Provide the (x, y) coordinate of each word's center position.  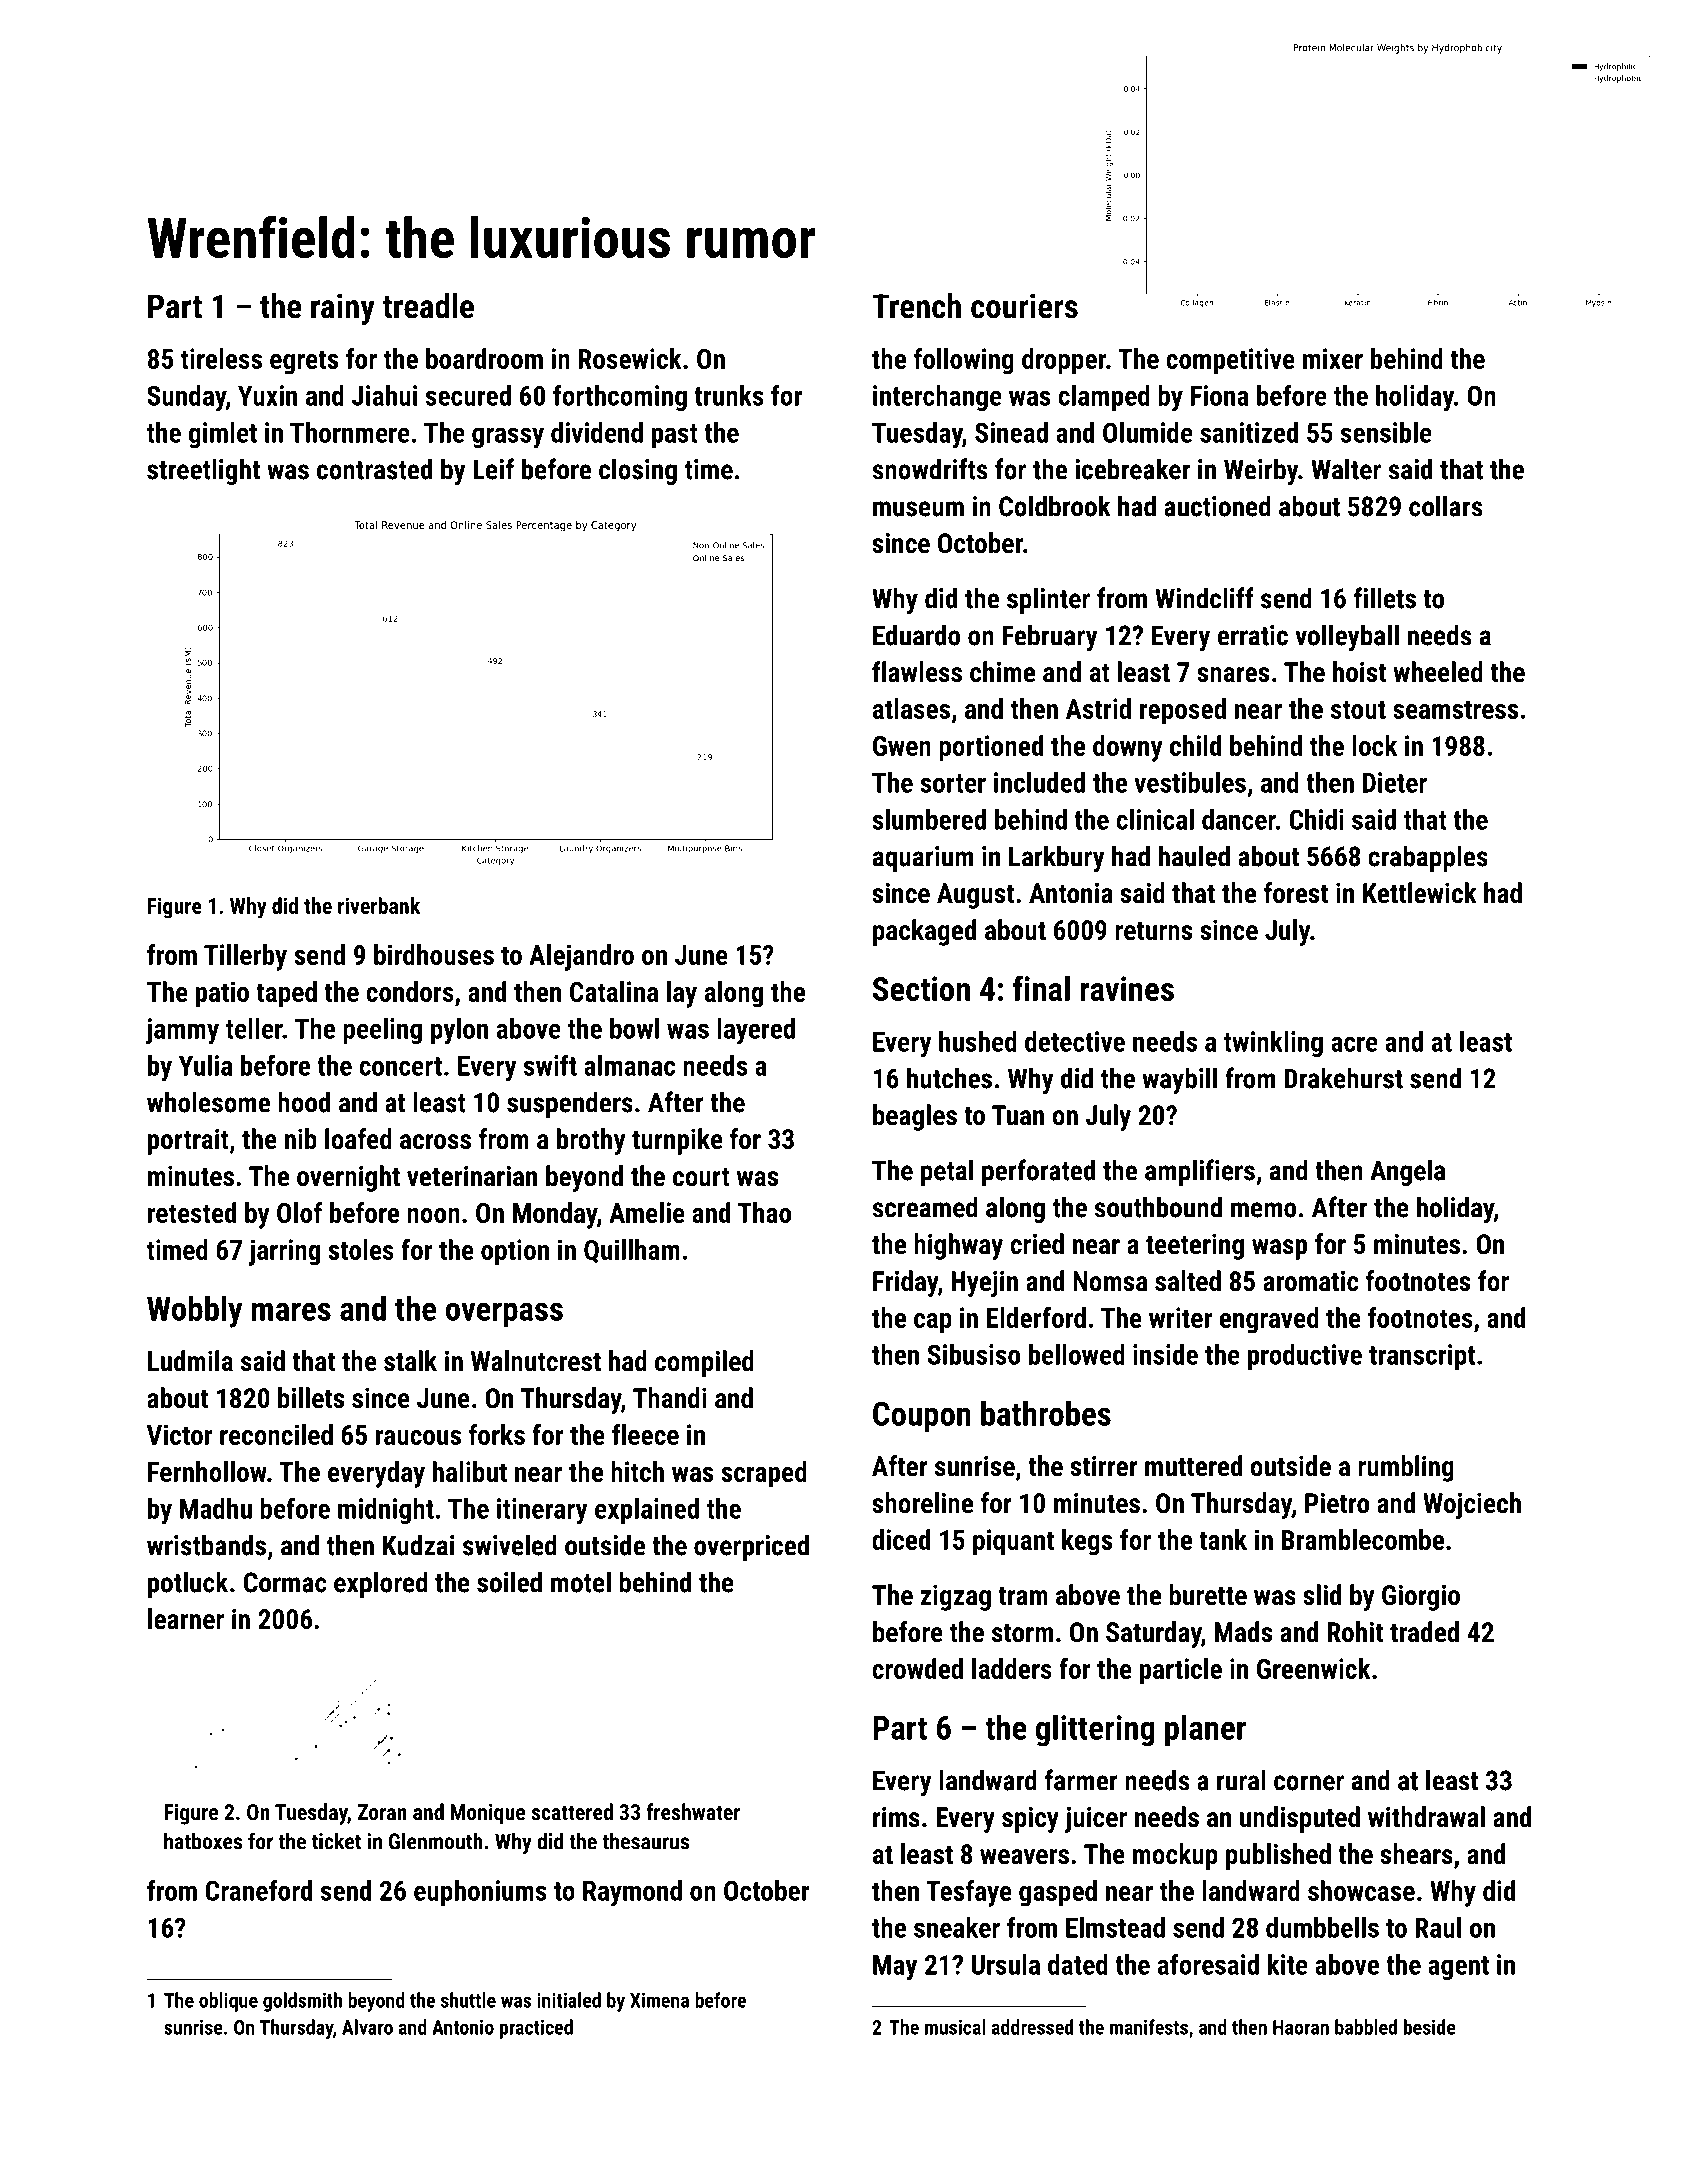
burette (1208, 1595)
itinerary (542, 1511)
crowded (917, 1668)
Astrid (1098, 708)
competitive (1230, 361)
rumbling (1406, 1468)
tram (1023, 1596)
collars (1445, 506)
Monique (488, 1814)
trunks (729, 395)
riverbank (379, 905)
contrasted (374, 469)
